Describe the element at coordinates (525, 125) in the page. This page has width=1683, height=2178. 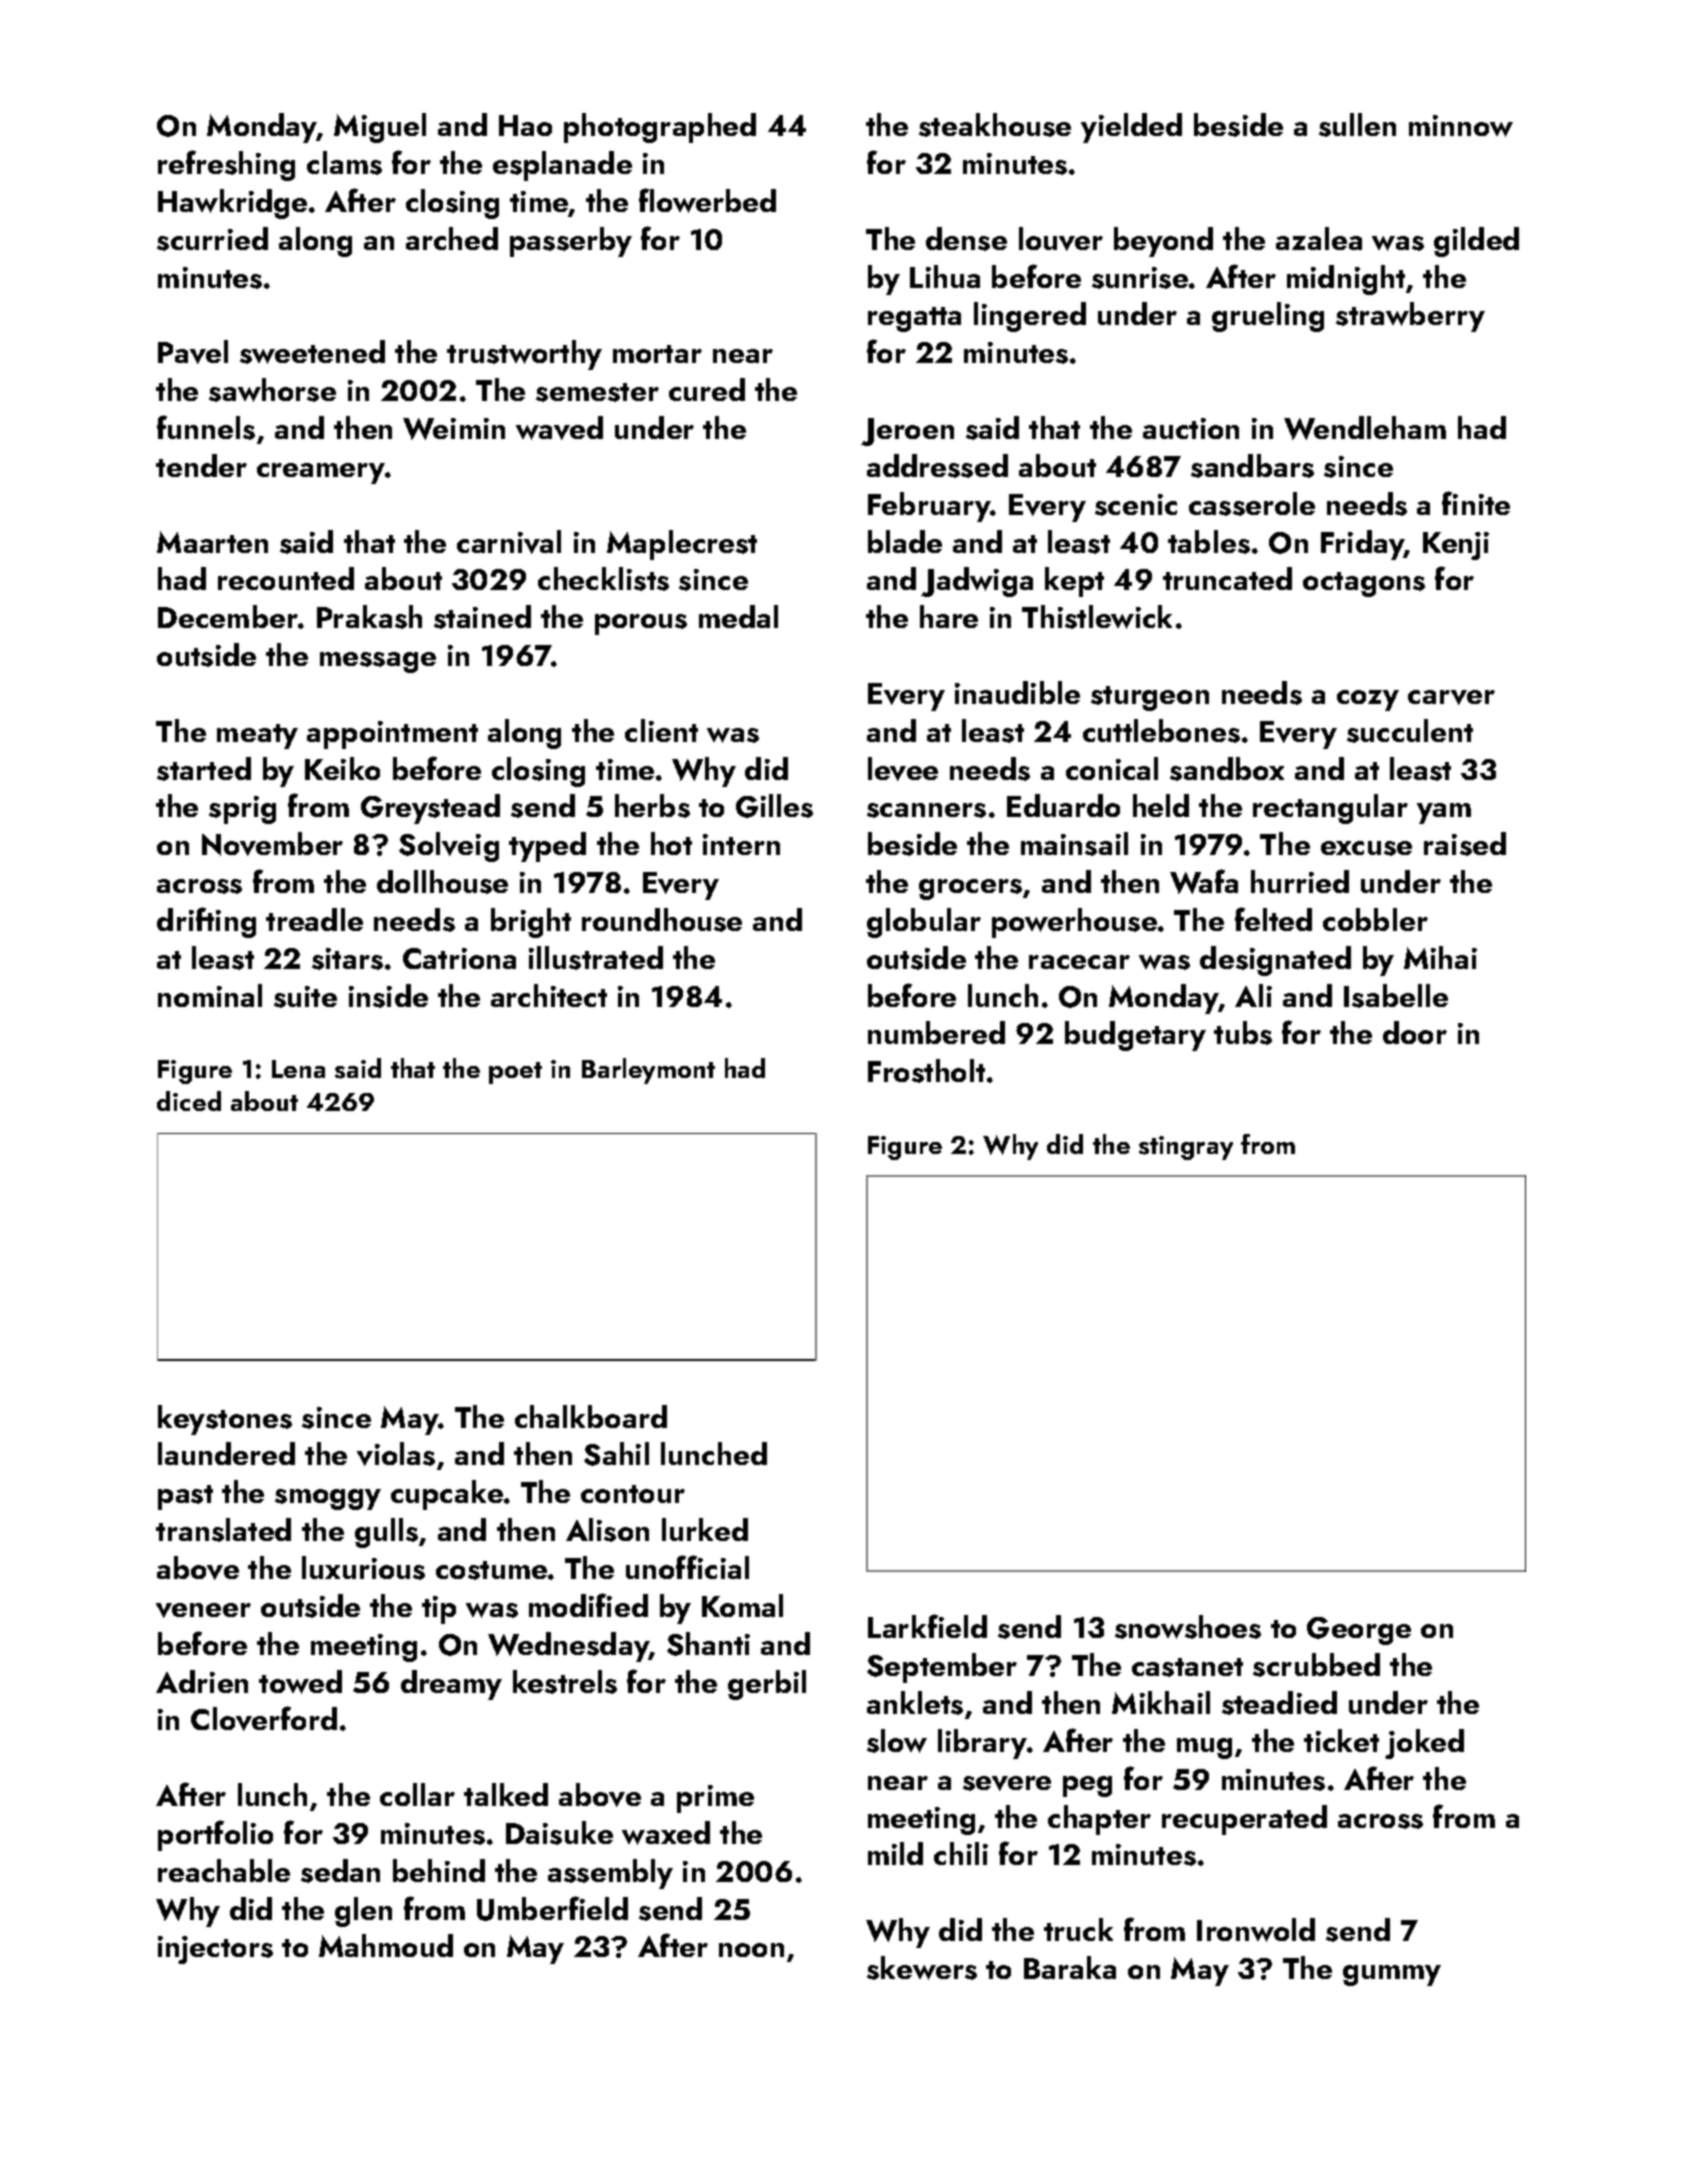
I see `Hao` at that location.
